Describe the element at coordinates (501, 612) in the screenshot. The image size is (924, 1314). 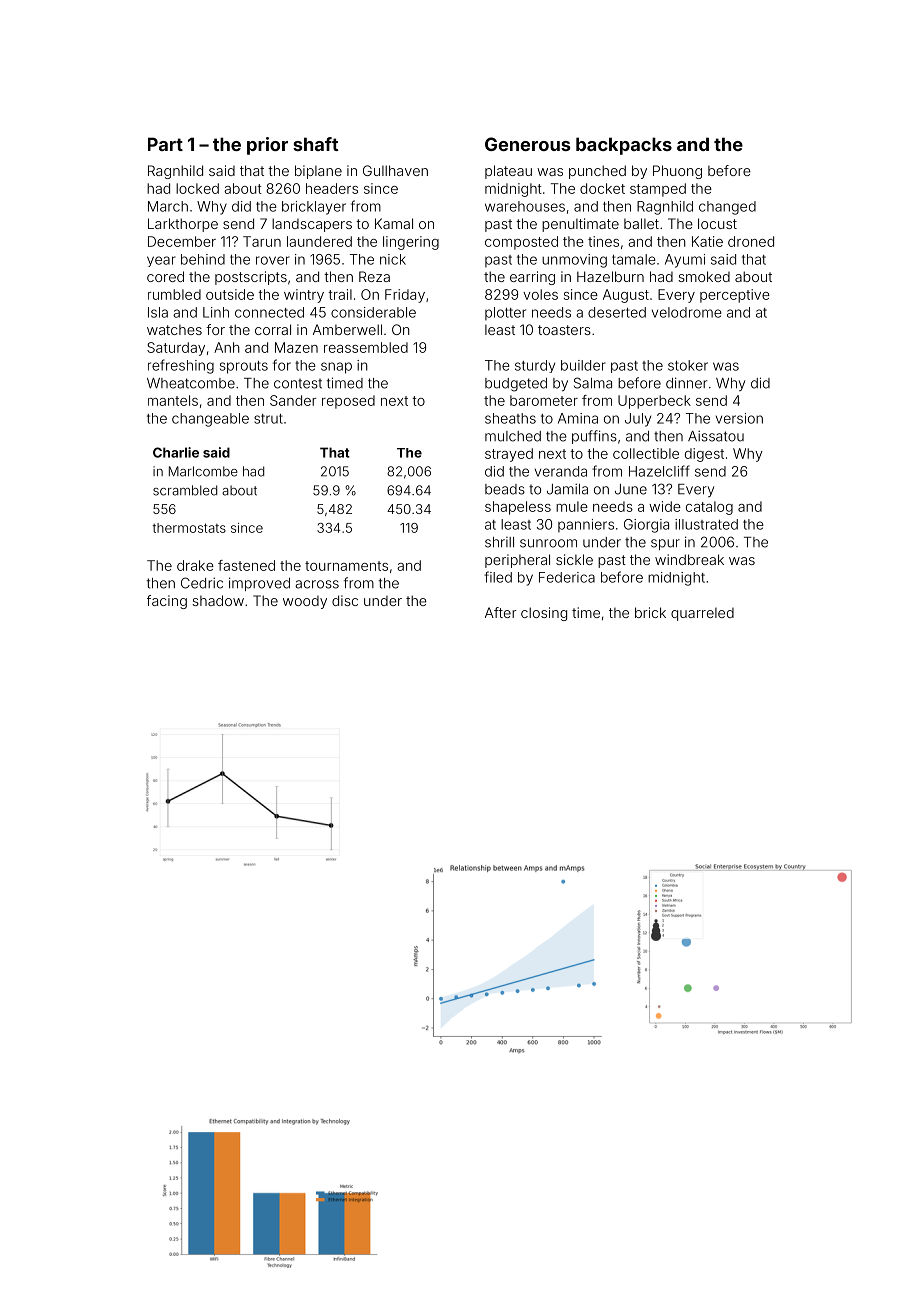
I see `After` at that location.
